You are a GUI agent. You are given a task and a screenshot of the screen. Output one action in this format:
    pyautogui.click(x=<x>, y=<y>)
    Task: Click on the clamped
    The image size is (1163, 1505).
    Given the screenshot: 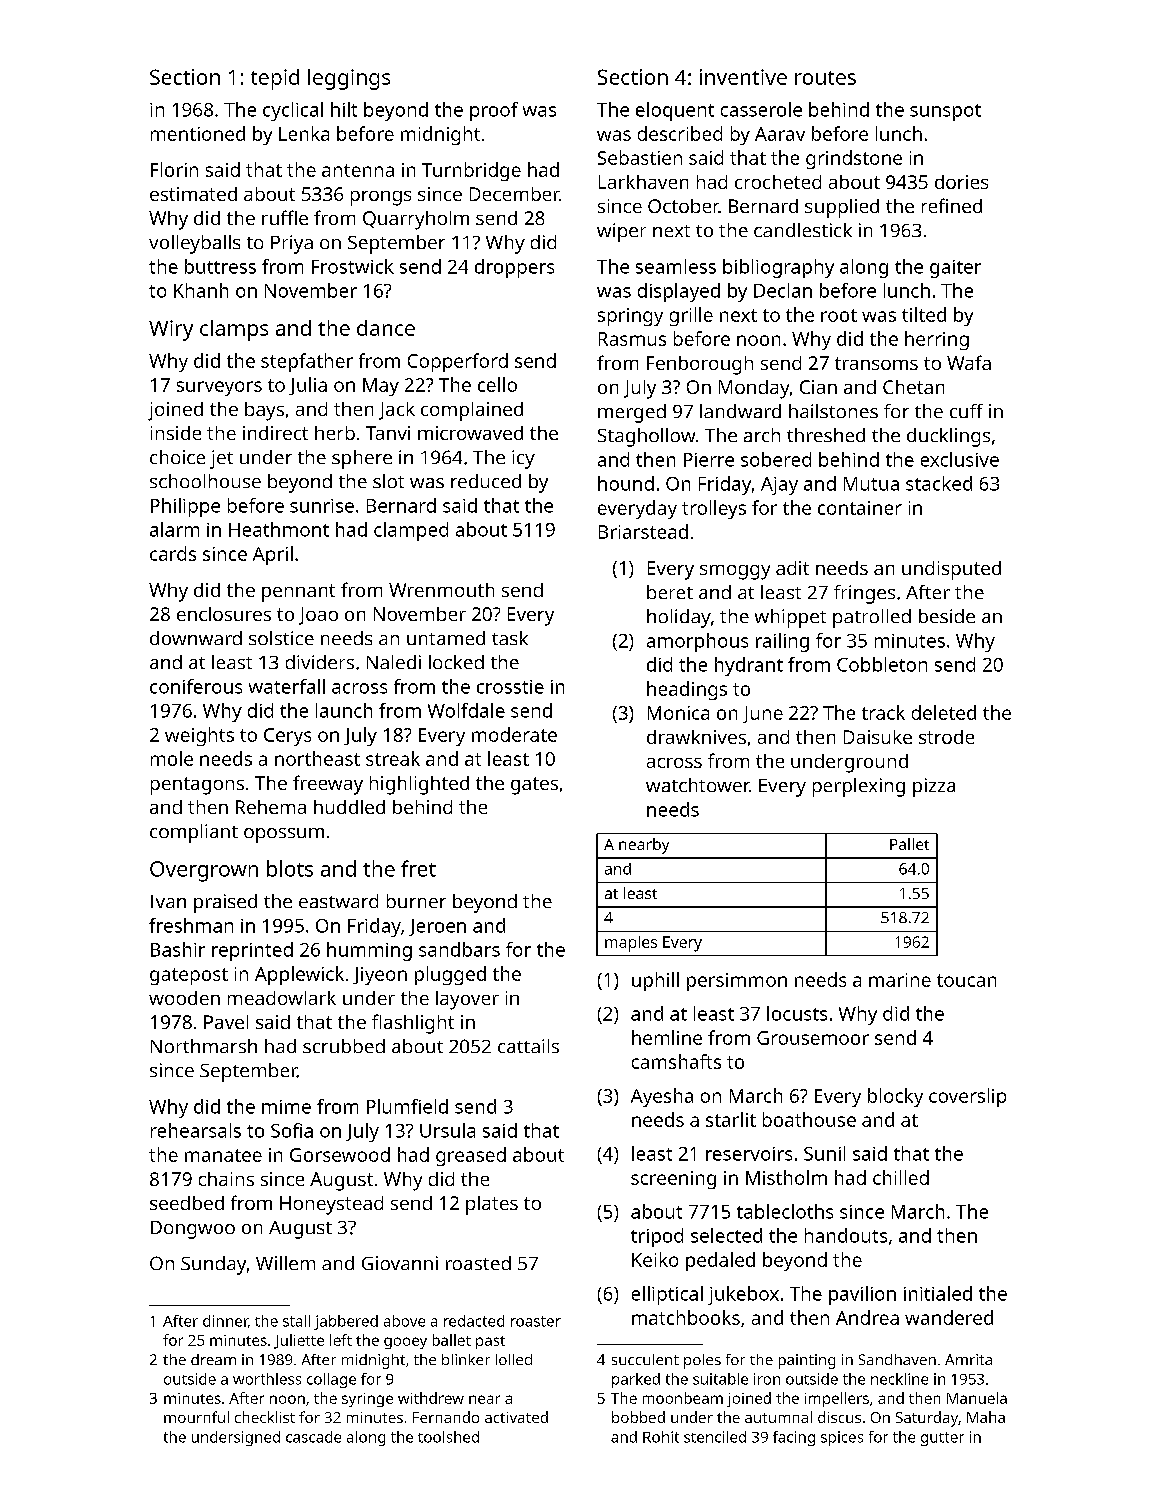 What is the action you would take?
    pyautogui.click(x=411, y=531)
